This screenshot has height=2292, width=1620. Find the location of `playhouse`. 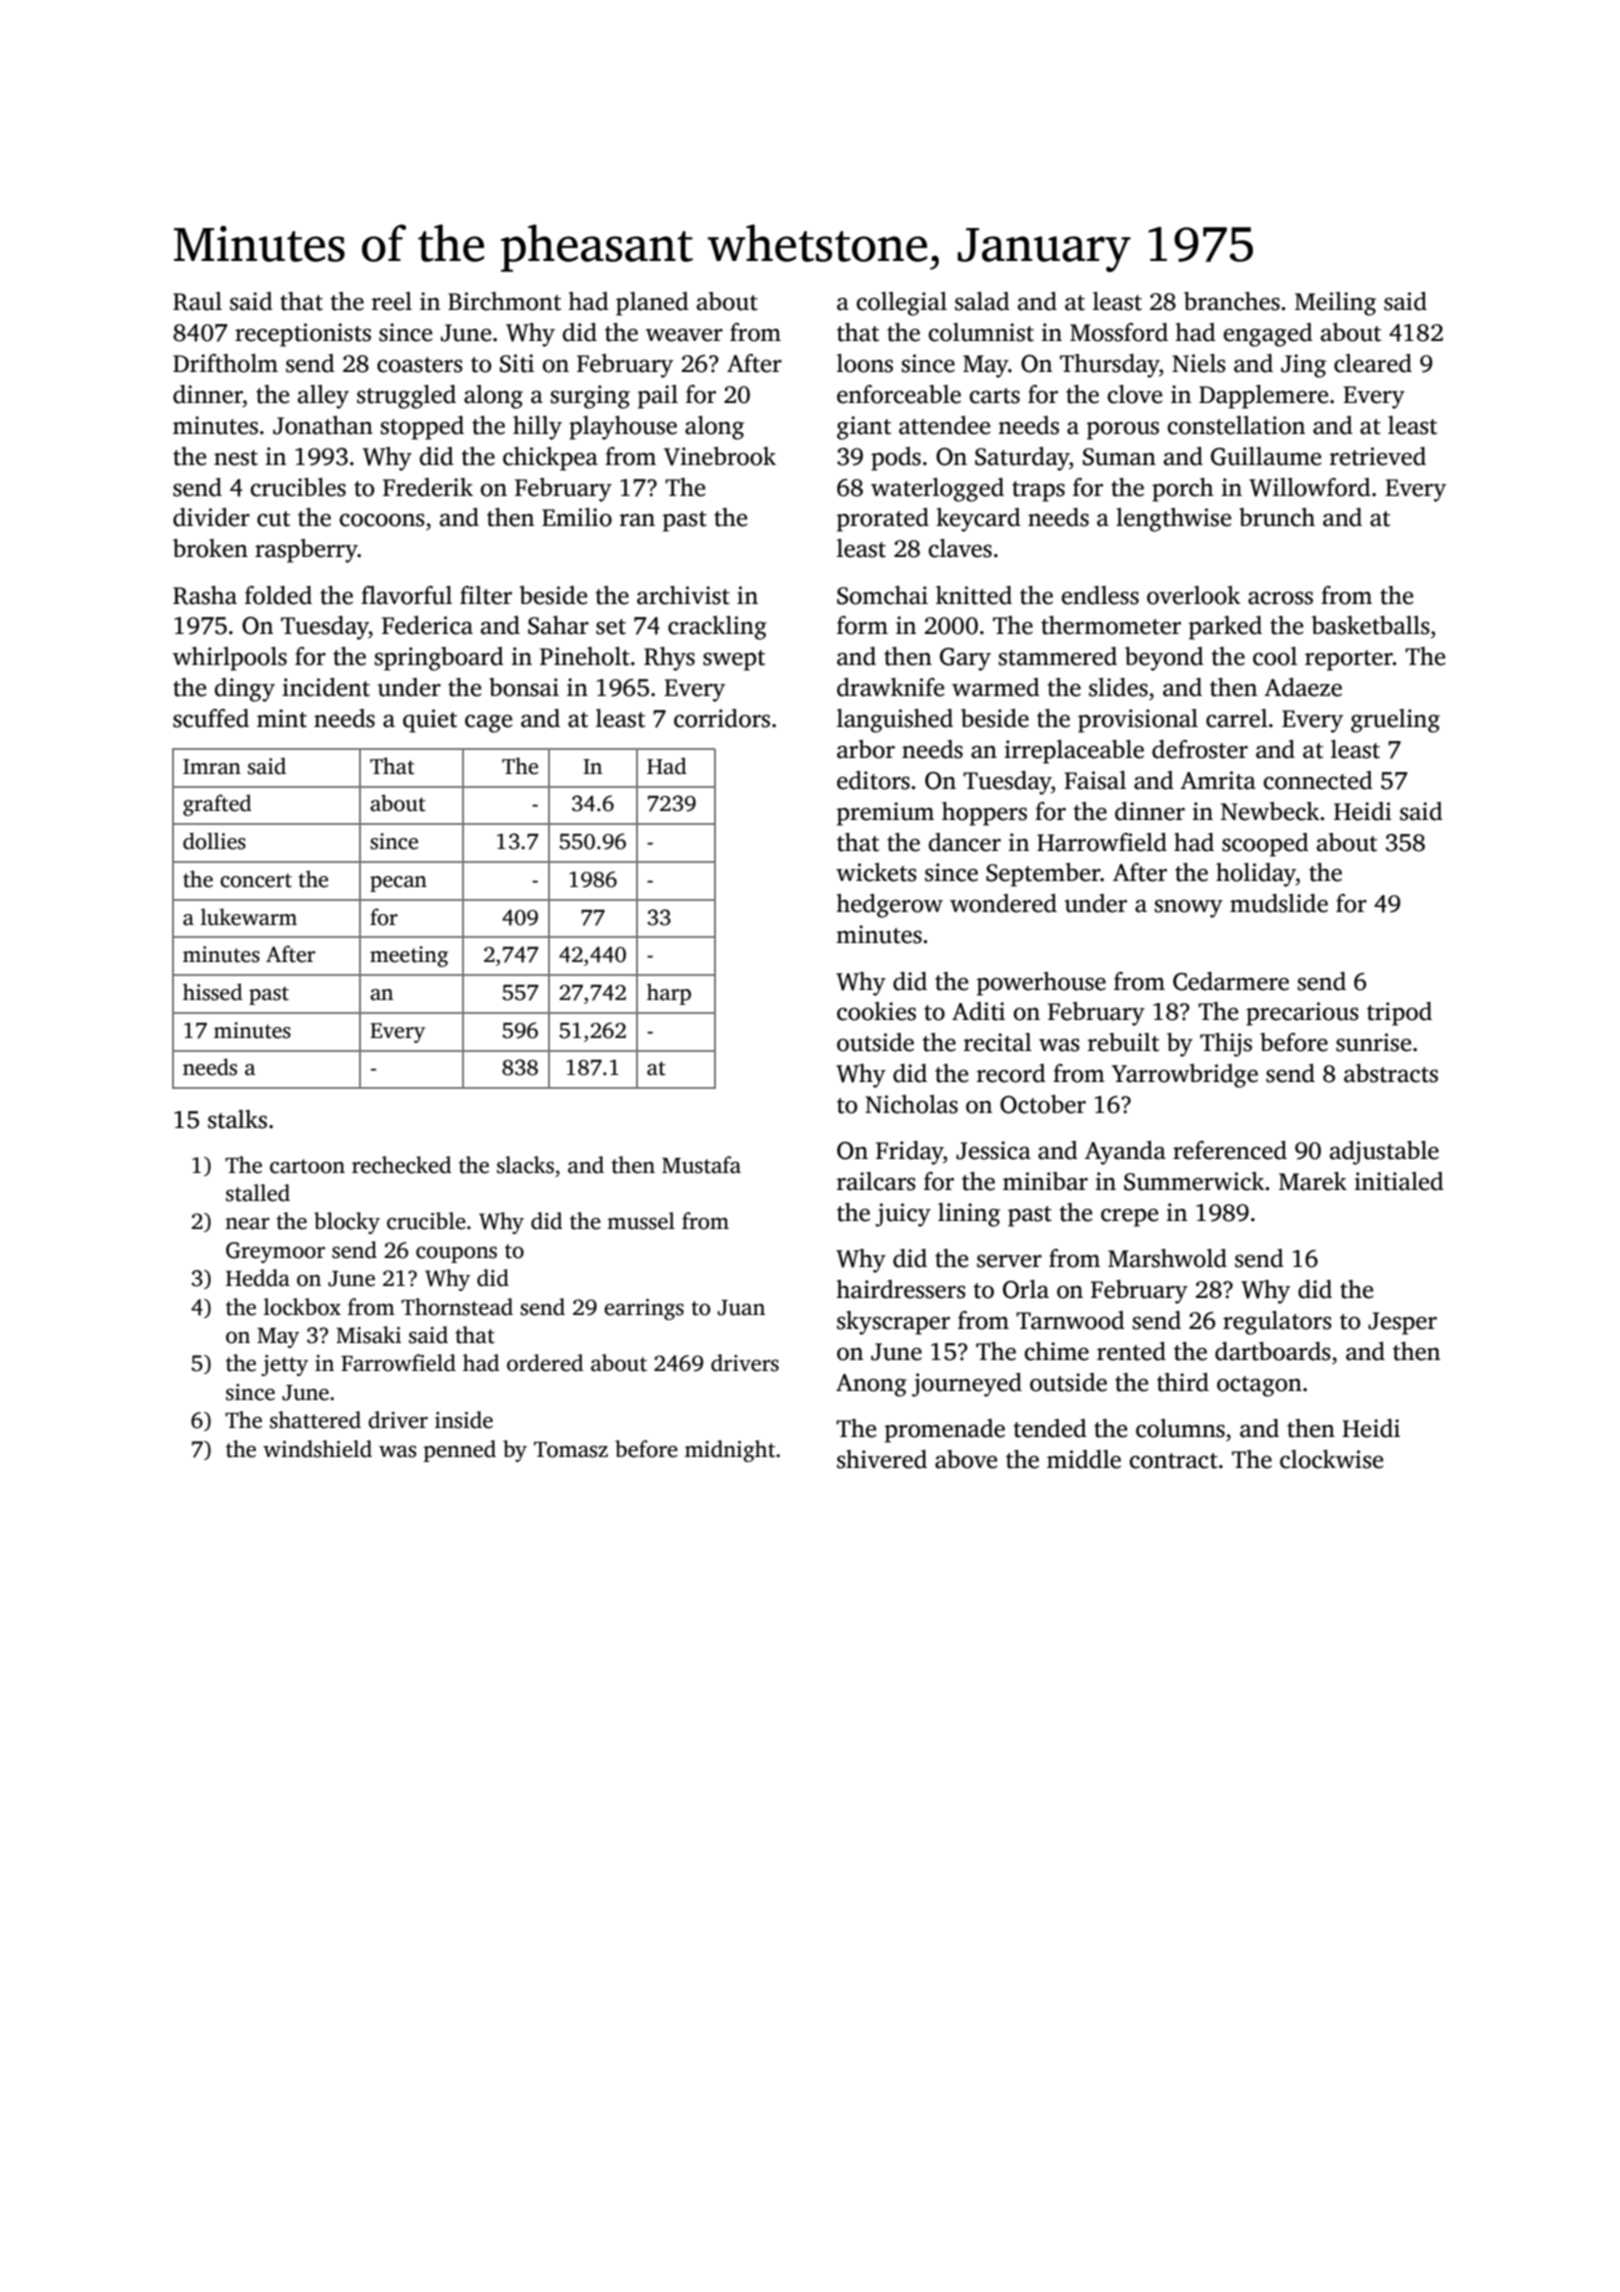

playhouse is located at coordinates (623, 428).
